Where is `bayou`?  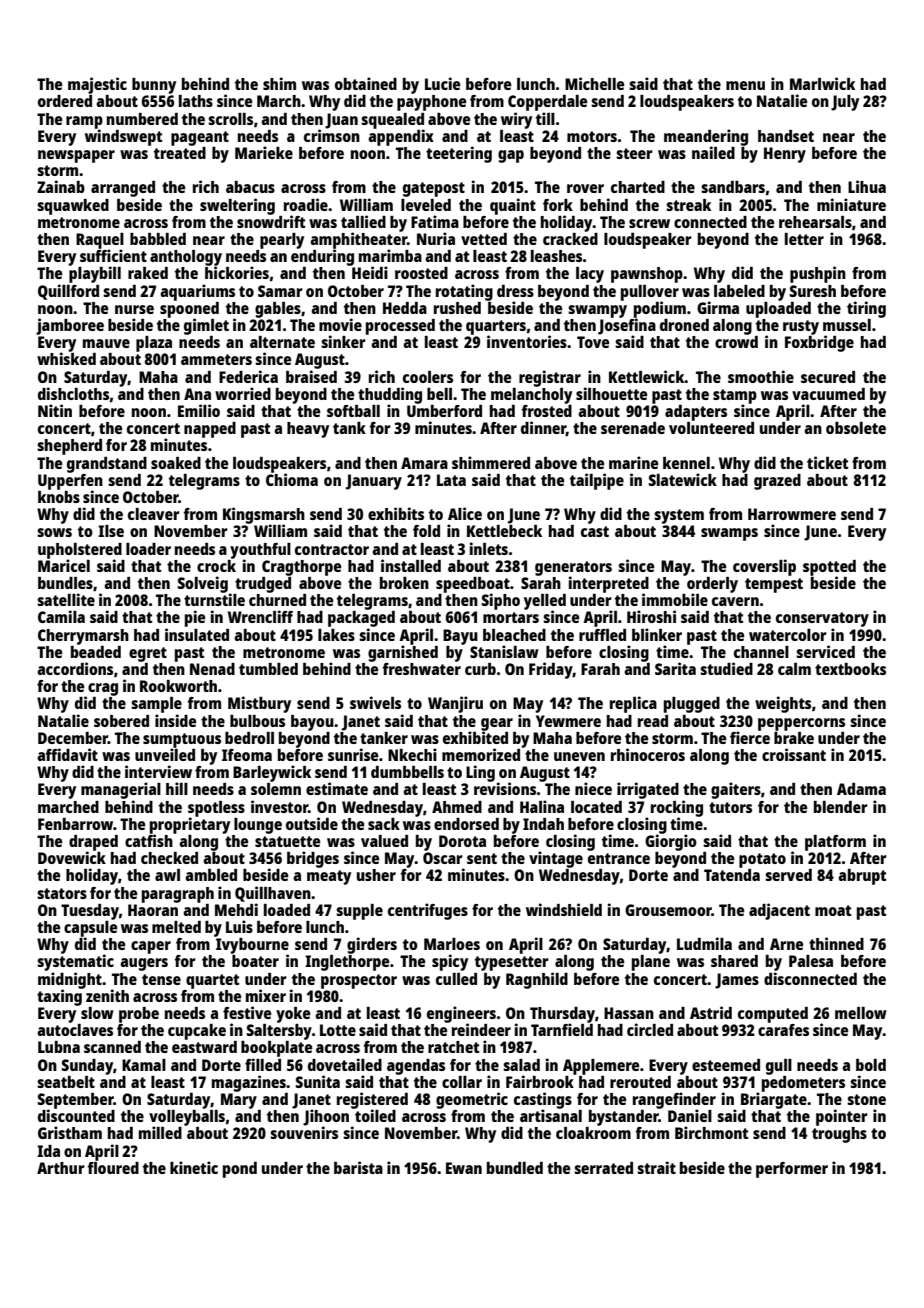 bayou is located at coordinates (312, 723).
